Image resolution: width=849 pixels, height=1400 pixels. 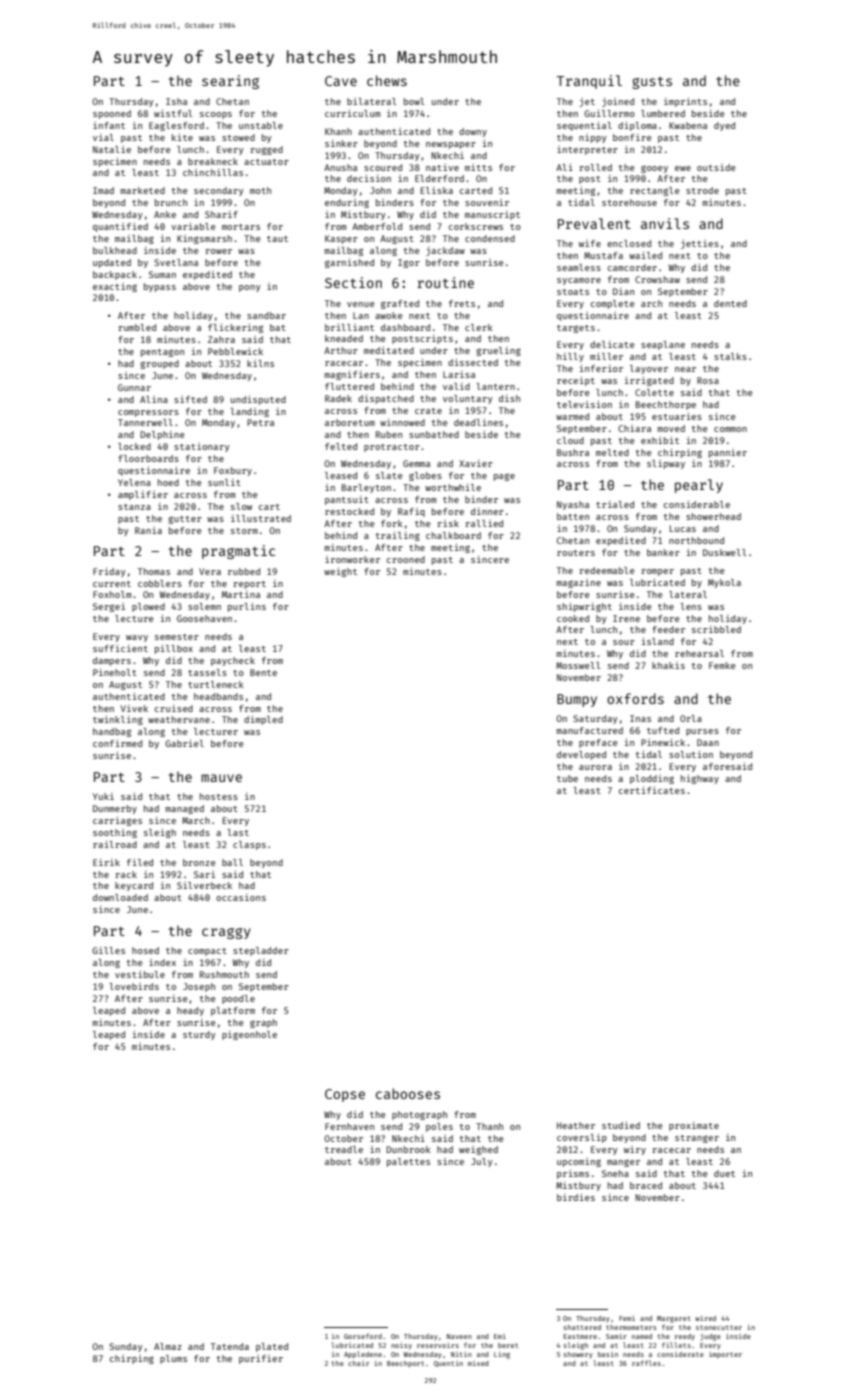 I want to click on searing, so click(x=230, y=82).
